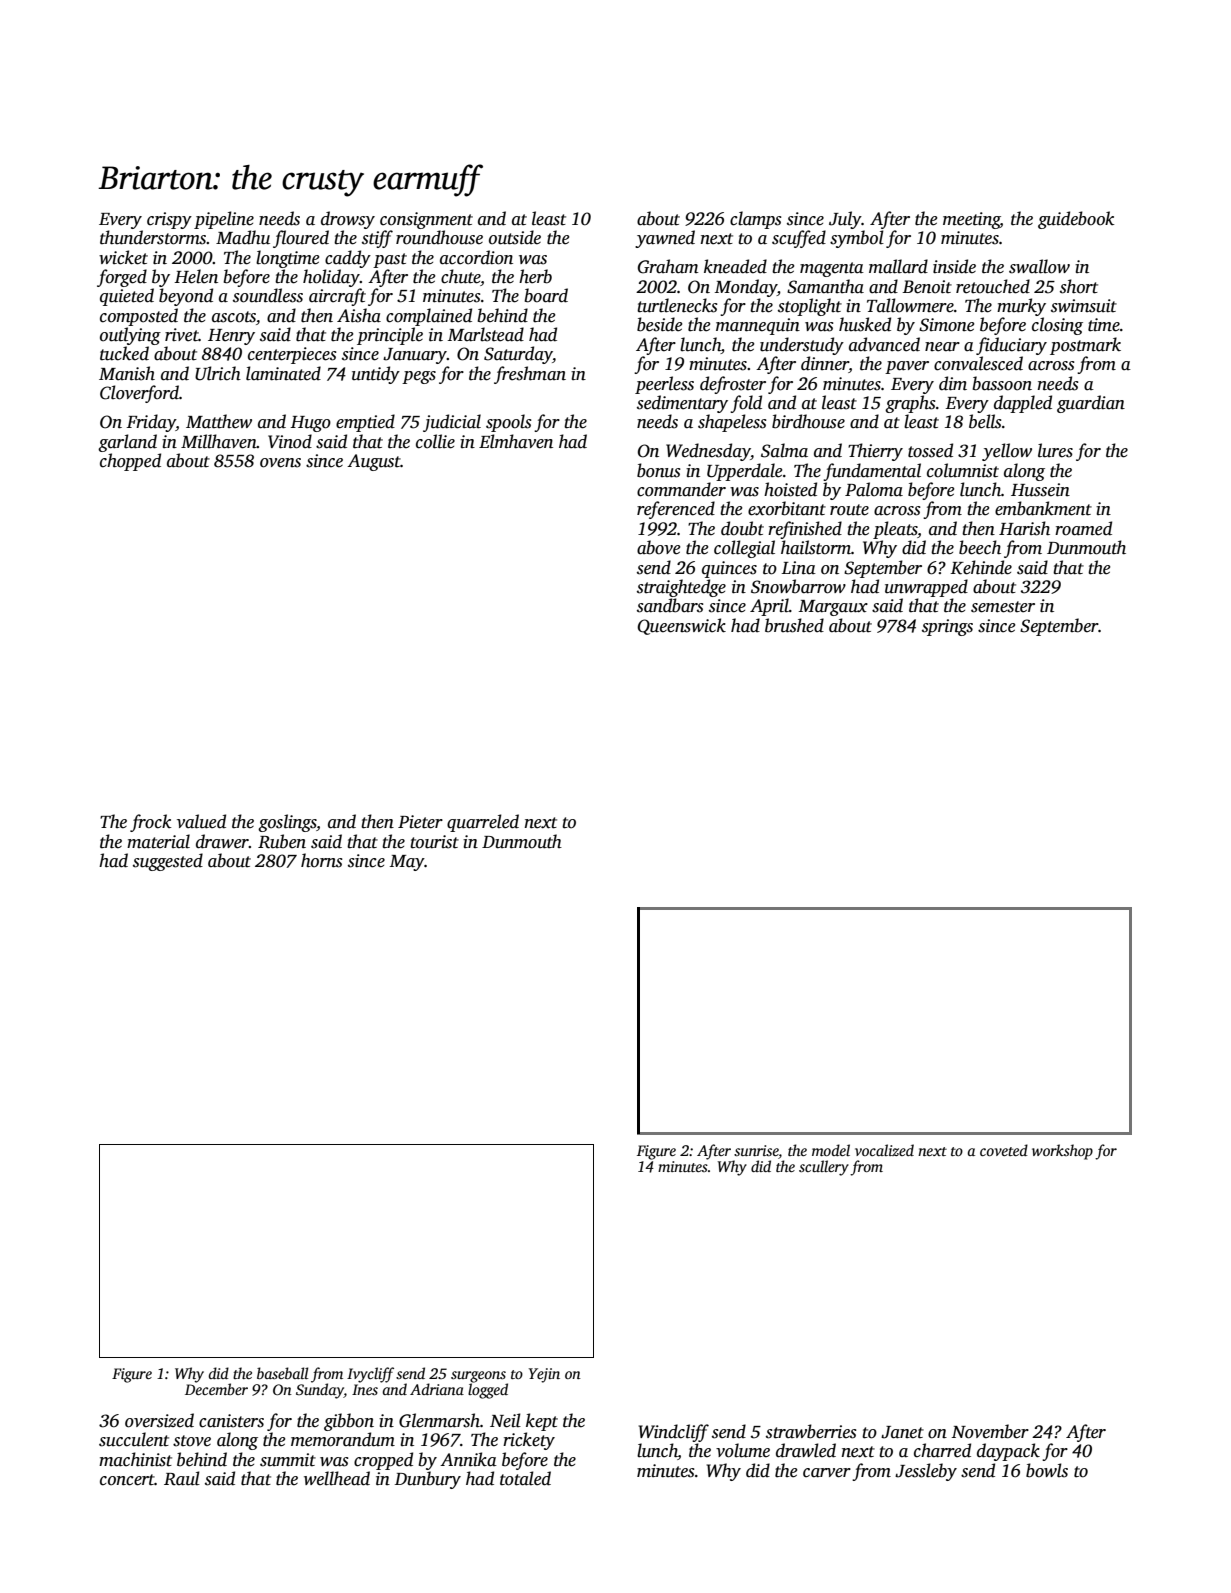  I want to click on concert, so click(127, 1480).
